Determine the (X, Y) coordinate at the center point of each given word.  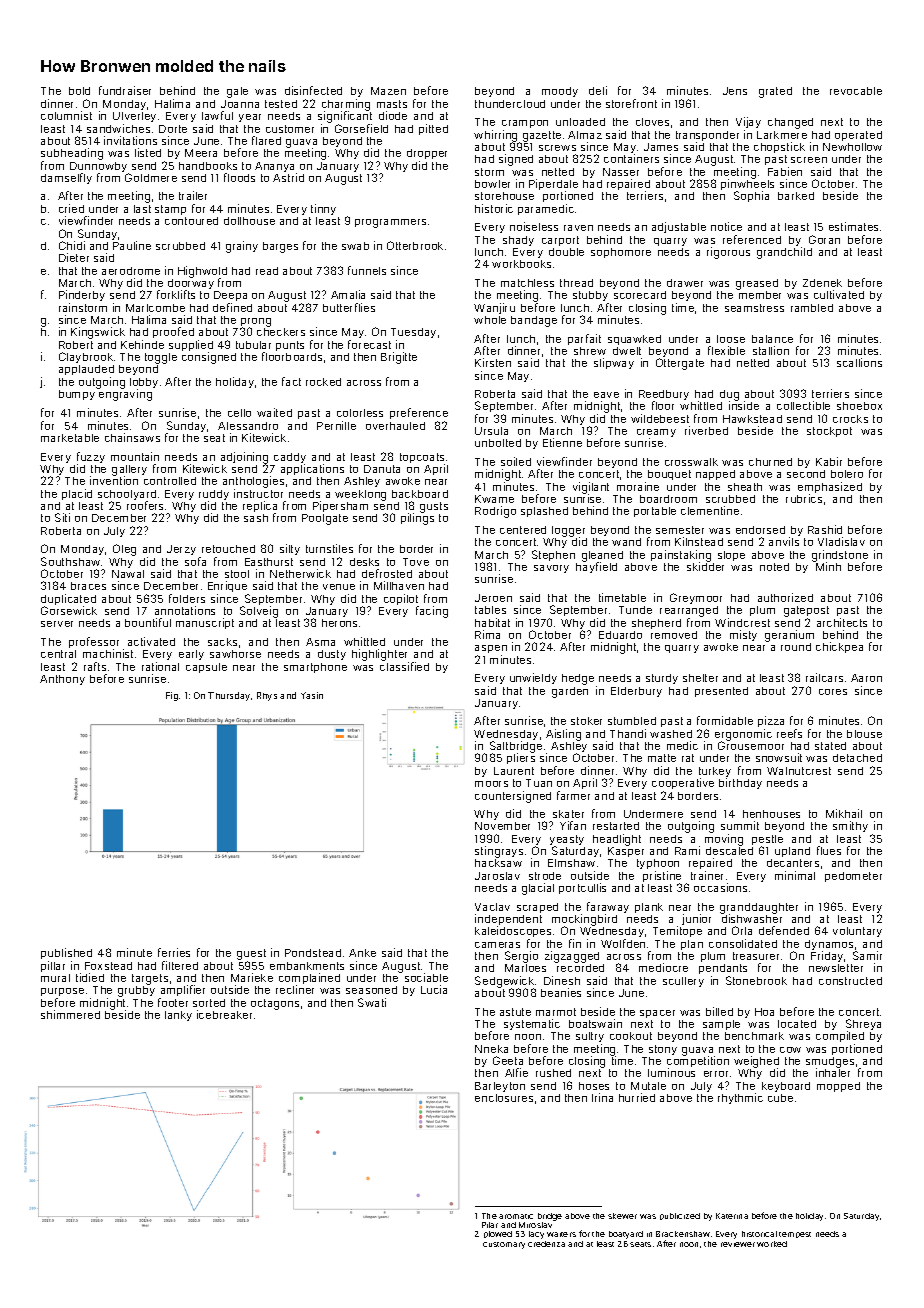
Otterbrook (415, 245)
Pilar (490, 1225)
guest (251, 954)
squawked (634, 340)
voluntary (857, 932)
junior (696, 919)
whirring (495, 136)
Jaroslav (497, 876)
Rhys (267, 696)
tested (281, 104)
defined (232, 307)
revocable (856, 91)
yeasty (567, 840)
